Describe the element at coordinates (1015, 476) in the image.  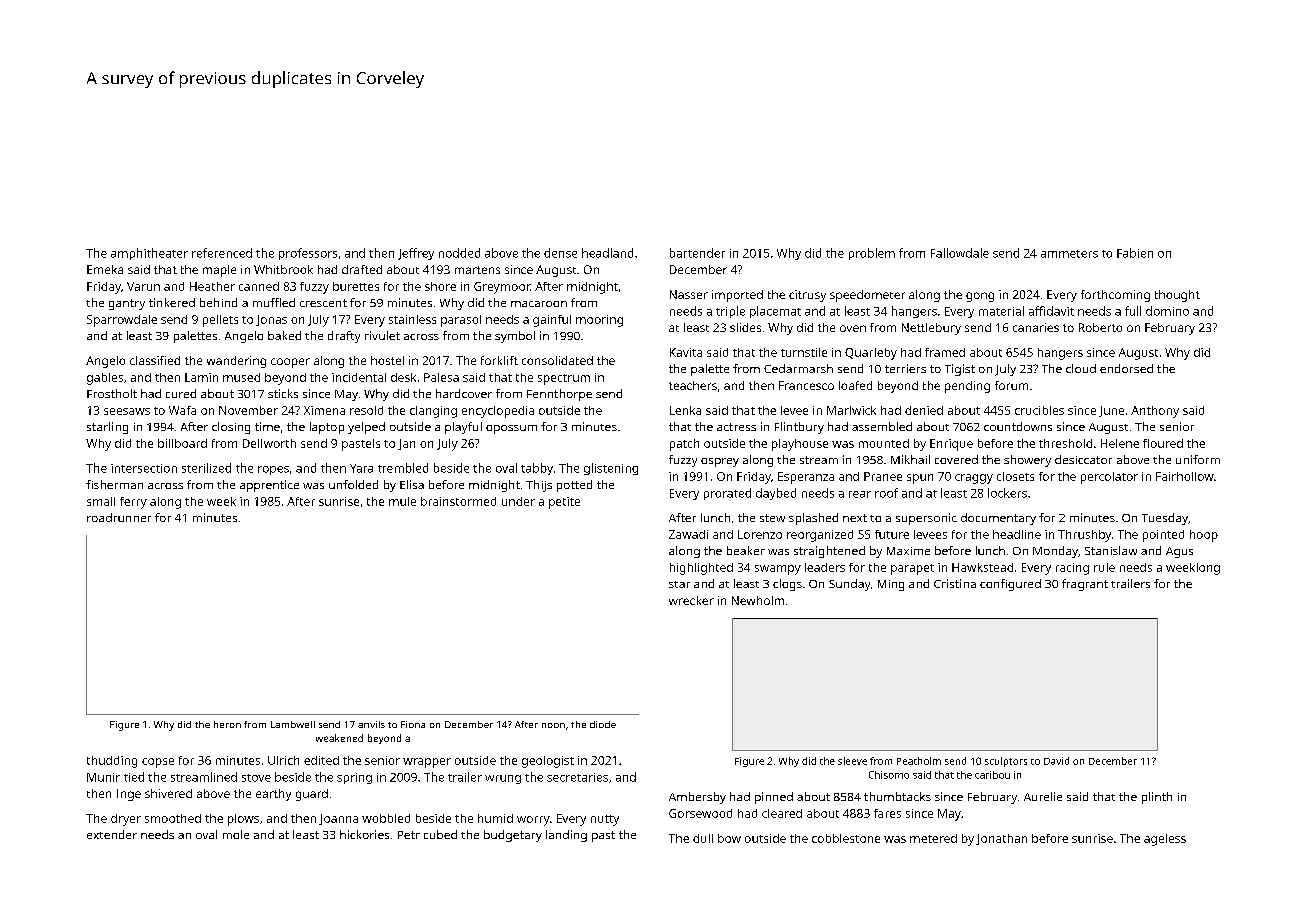
I see `closets` at that location.
